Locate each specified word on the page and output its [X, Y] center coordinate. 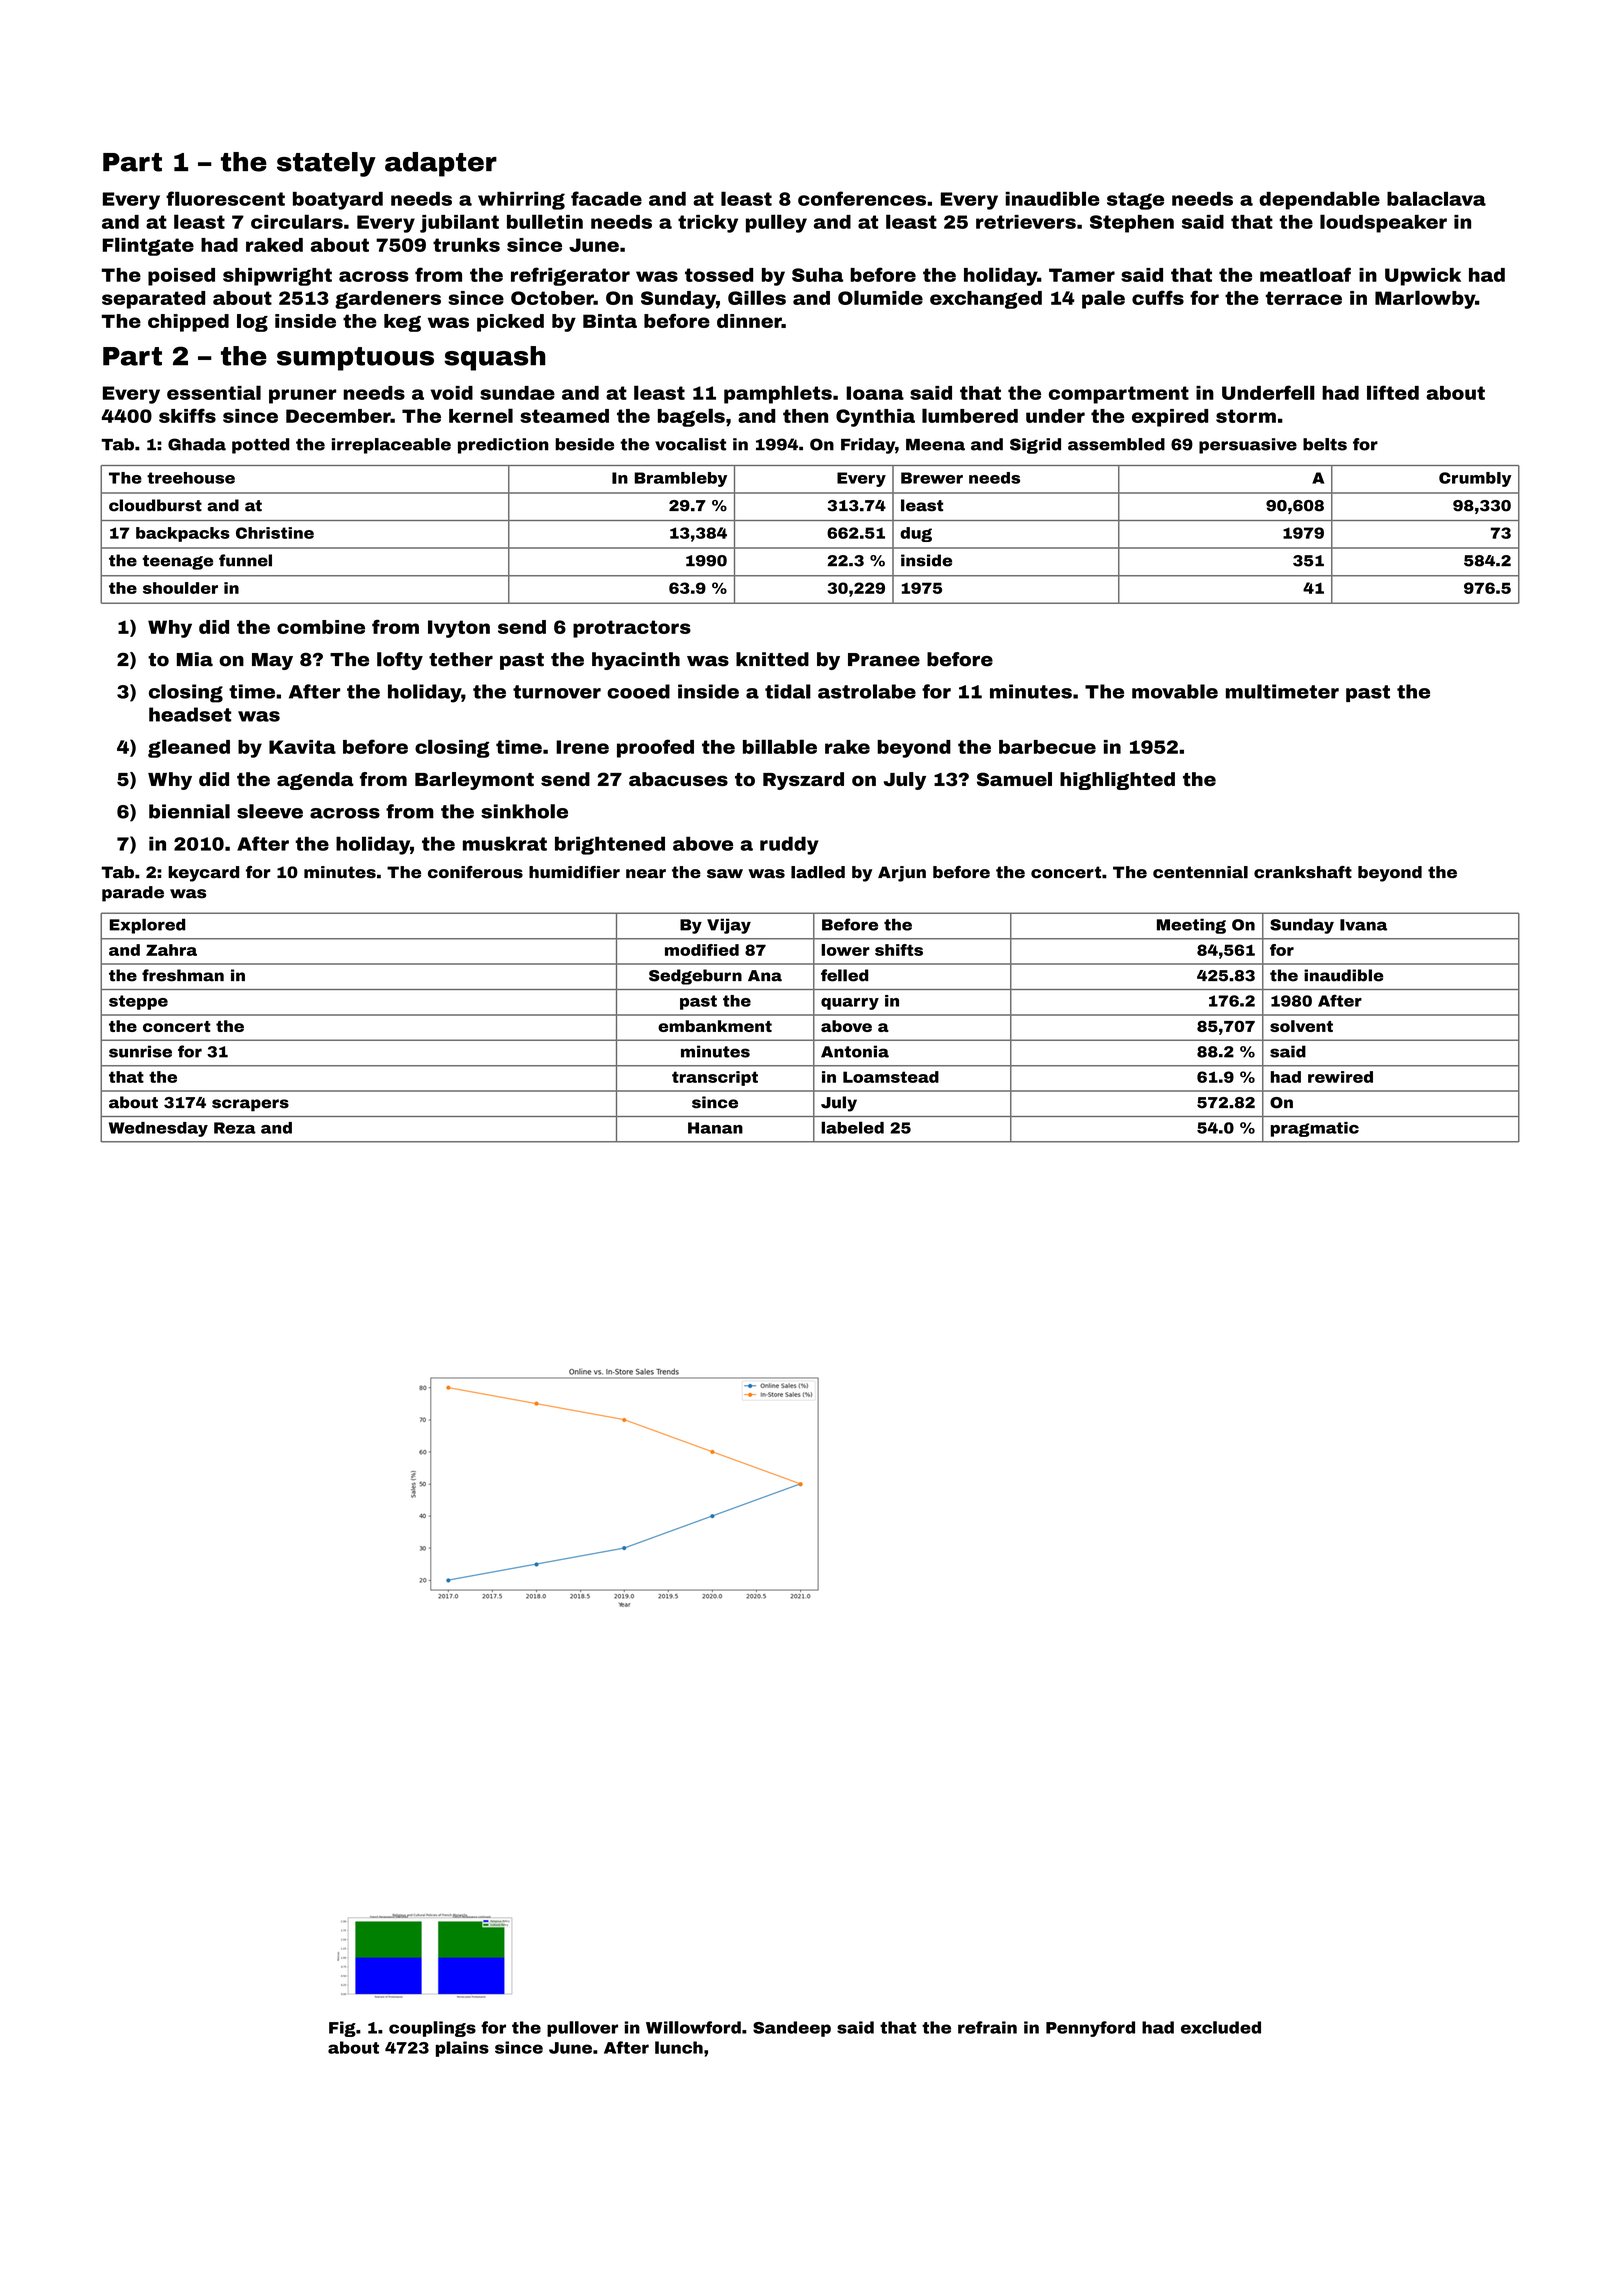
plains [462, 2049]
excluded [1221, 2027]
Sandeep [792, 2029]
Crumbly [1475, 479]
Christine [275, 533]
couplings [432, 2029]
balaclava [1436, 198]
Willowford [693, 2027]
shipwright [277, 277]
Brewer [932, 478]
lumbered [970, 415]
